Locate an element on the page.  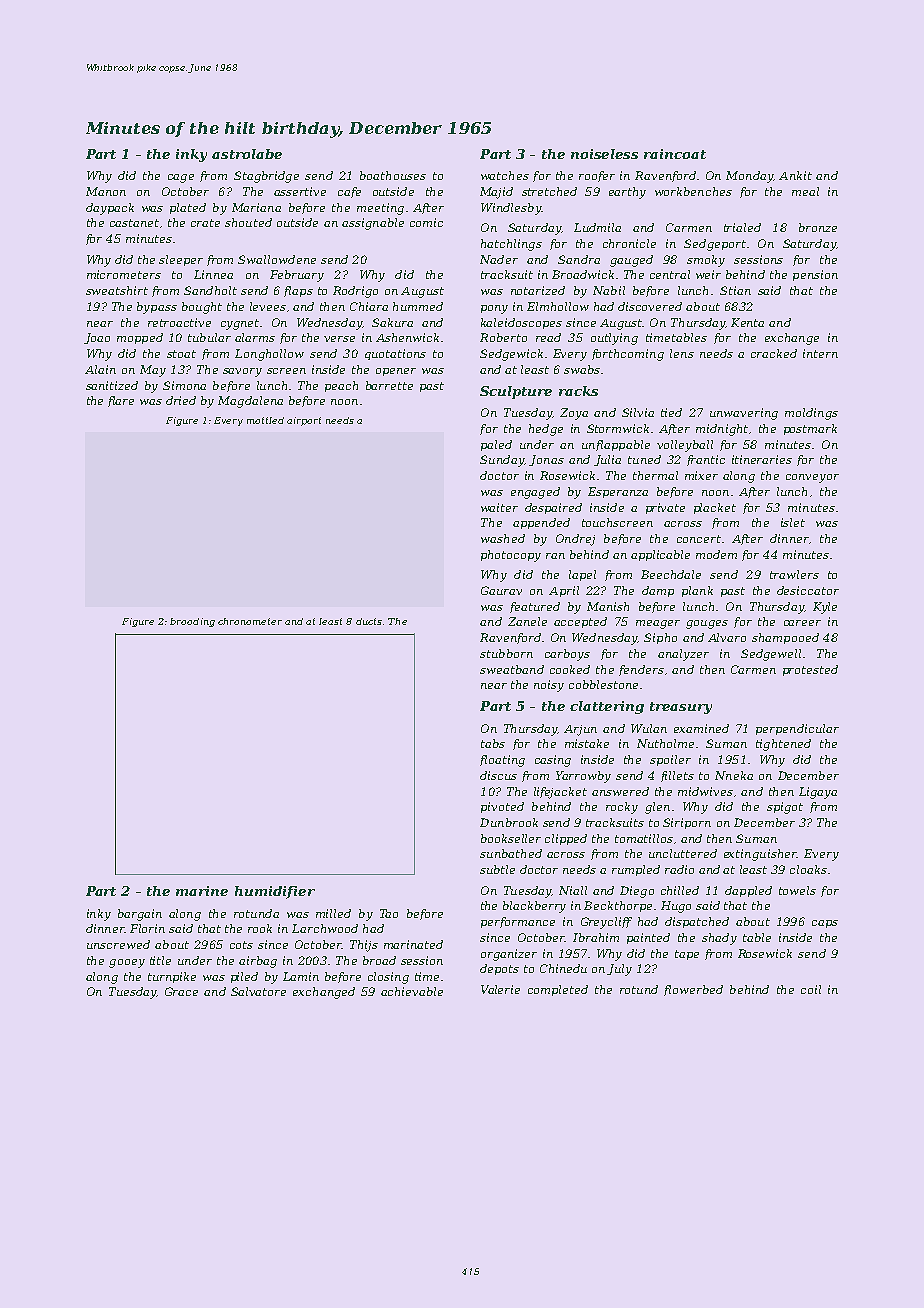
cage is located at coordinates (181, 178).
